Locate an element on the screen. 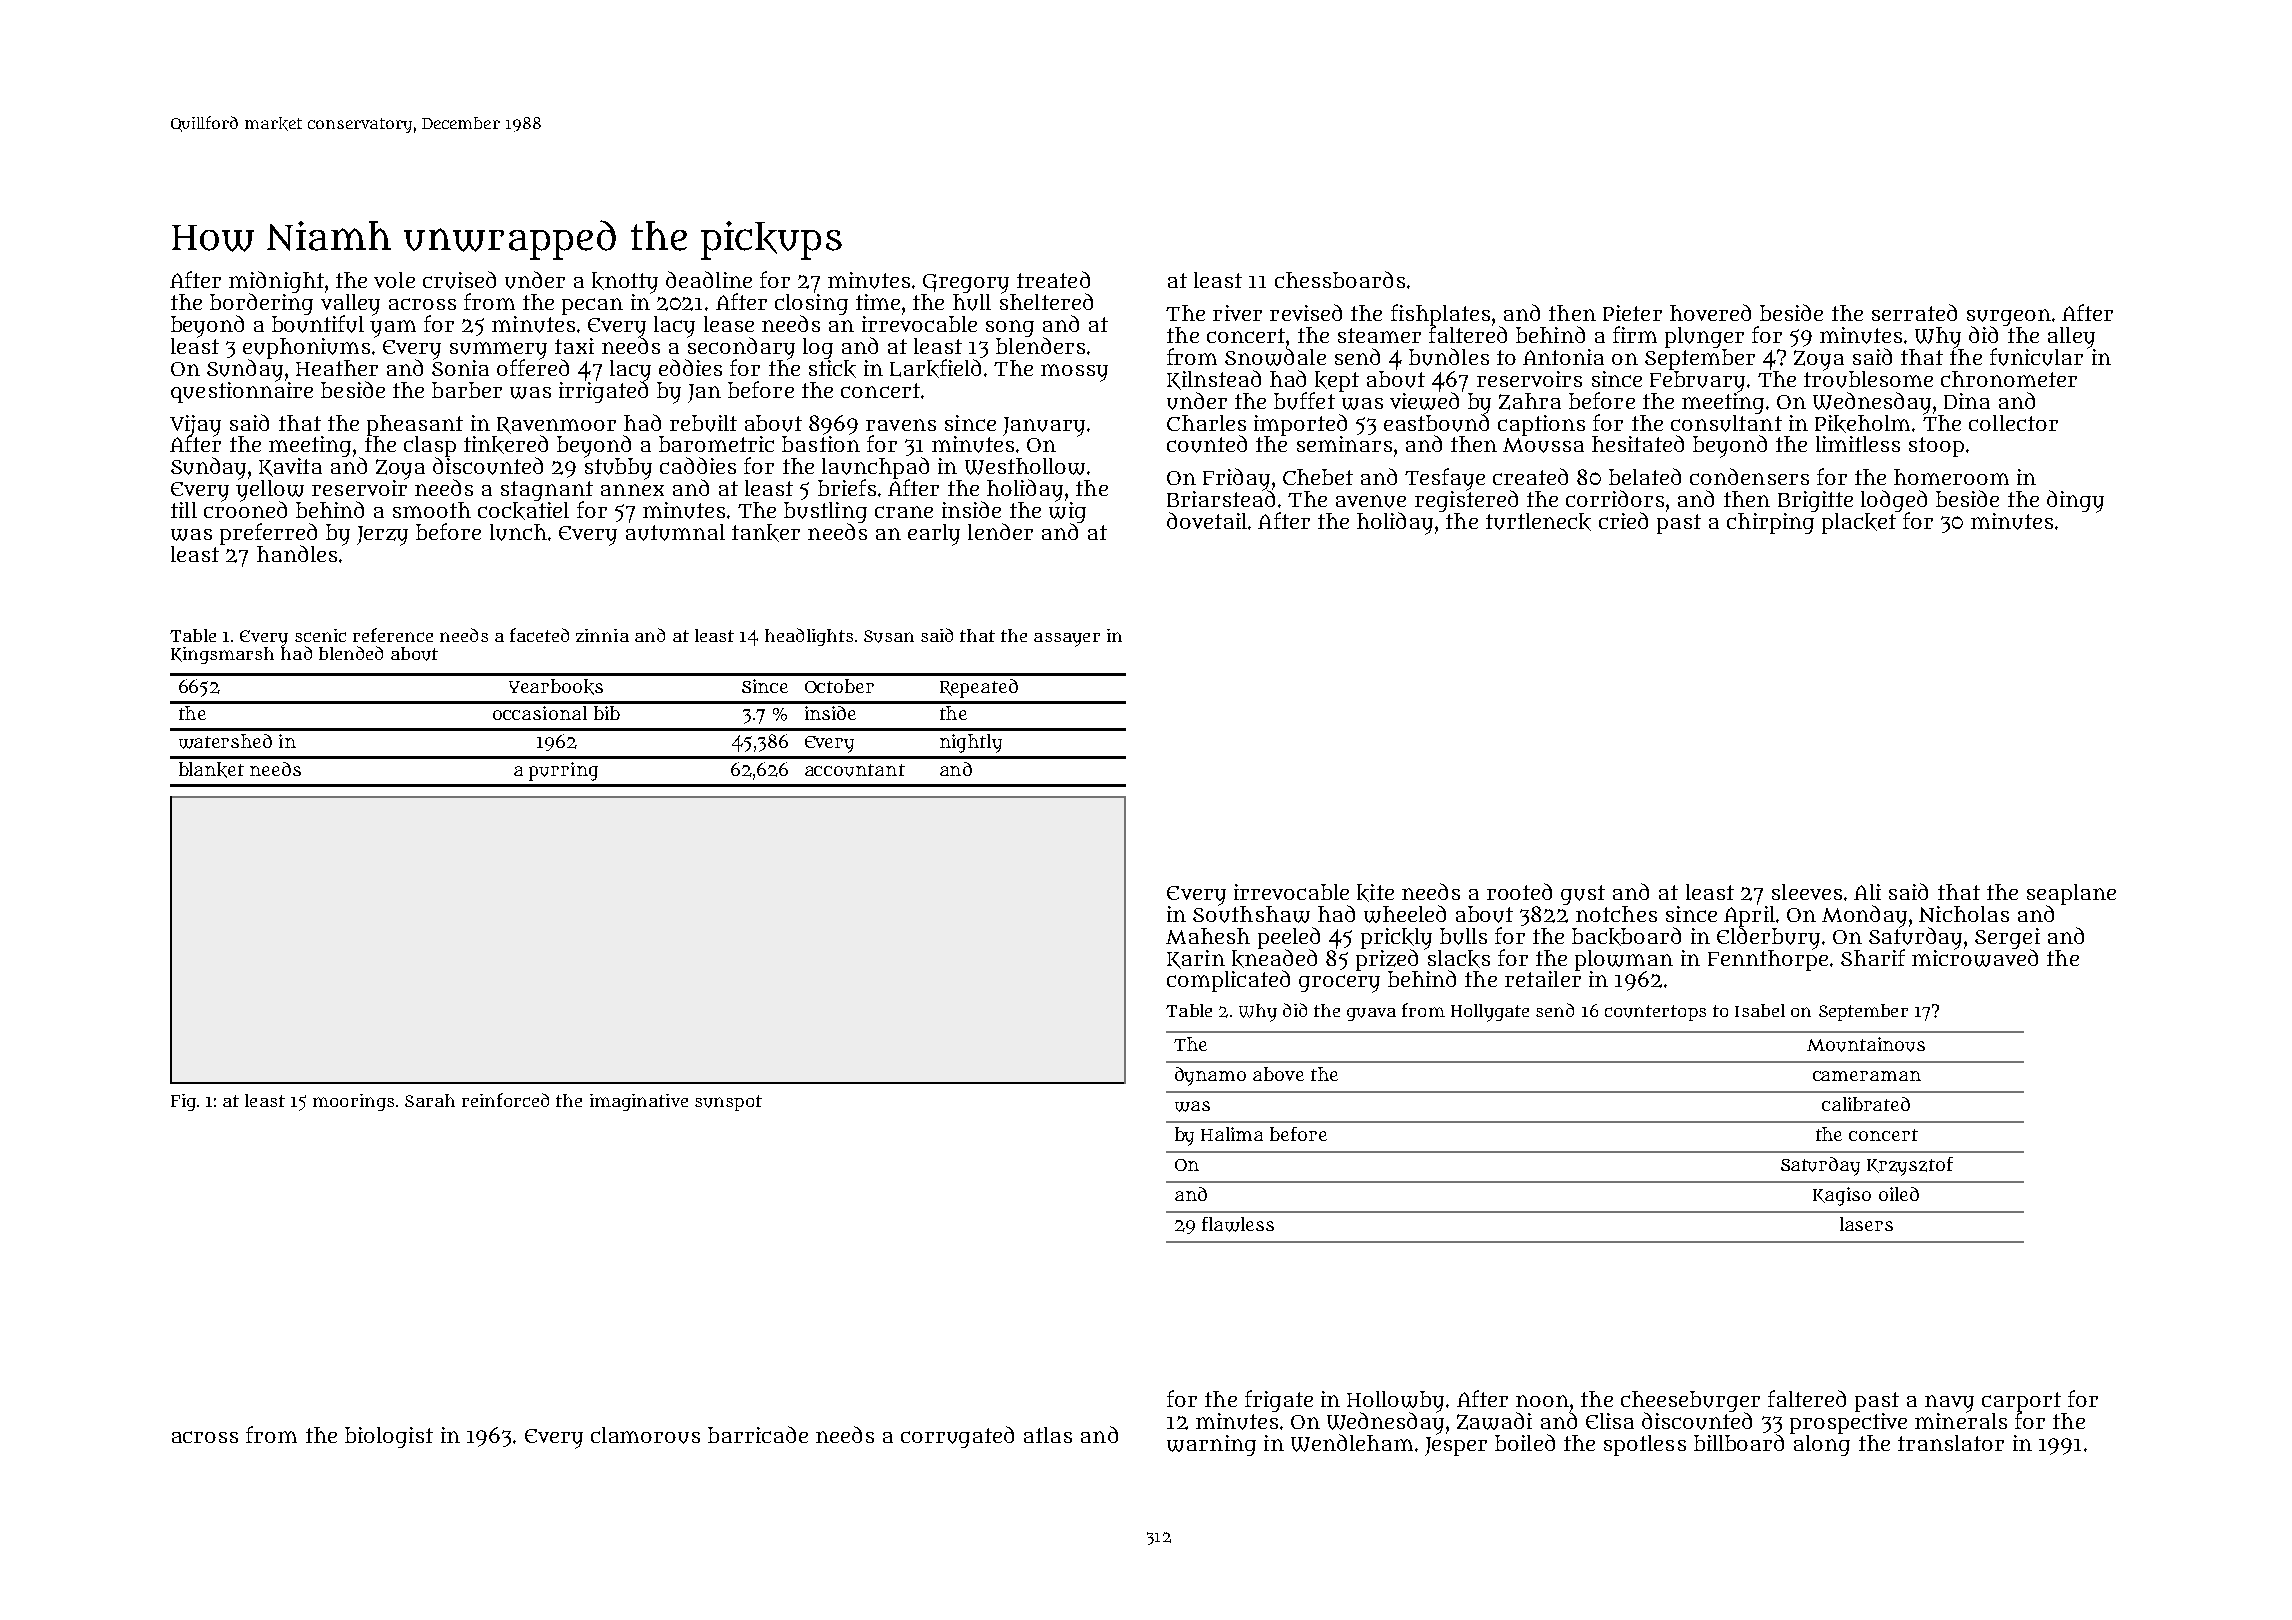 Image resolution: width=2292 pixels, height=1620 pixels. biologist is located at coordinates (389, 1437).
